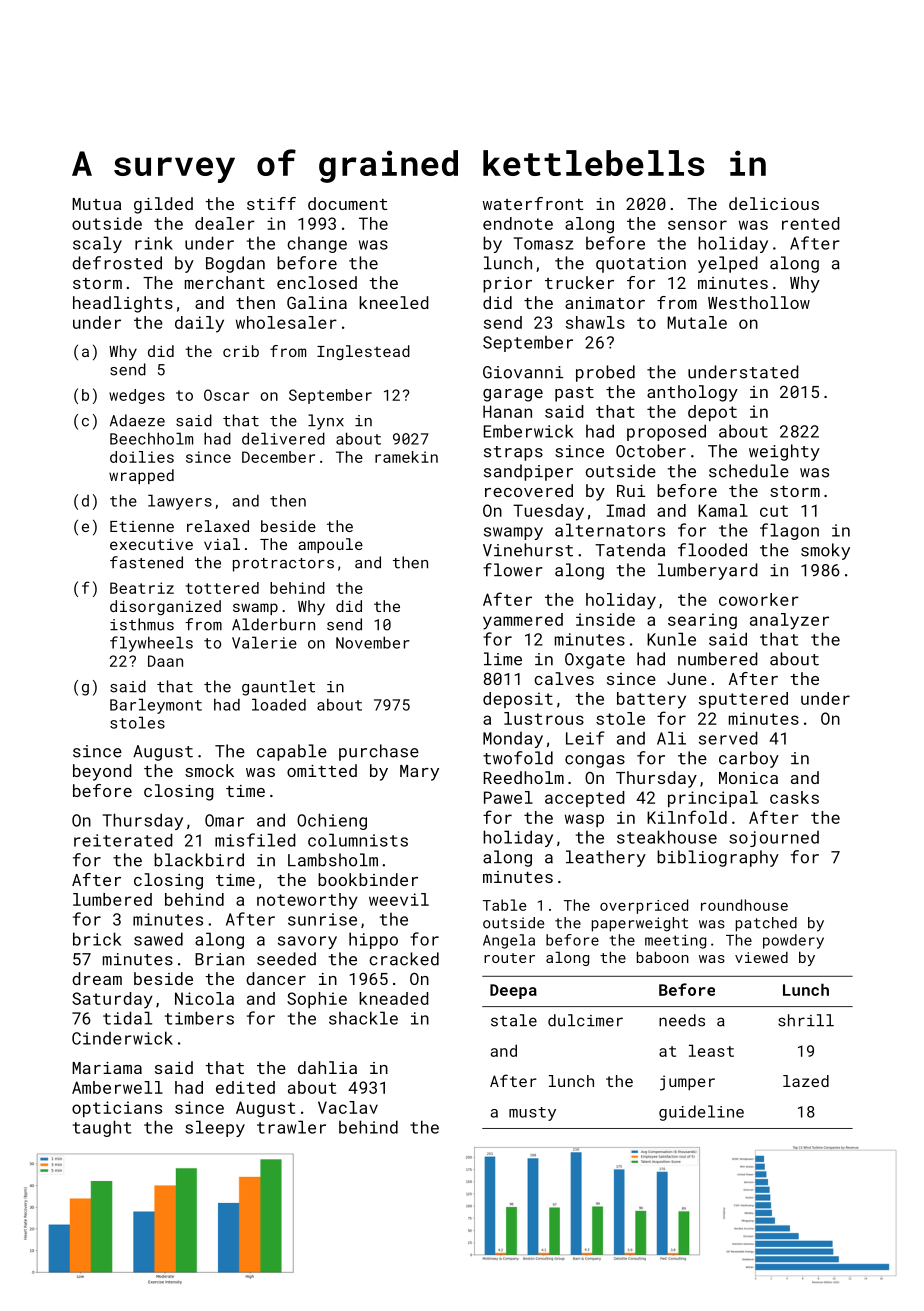 The height and width of the screenshot is (1311, 924). What do you see at coordinates (102, 1128) in the screenshot?
I see `taught` at bounding box center [102, 1128].
